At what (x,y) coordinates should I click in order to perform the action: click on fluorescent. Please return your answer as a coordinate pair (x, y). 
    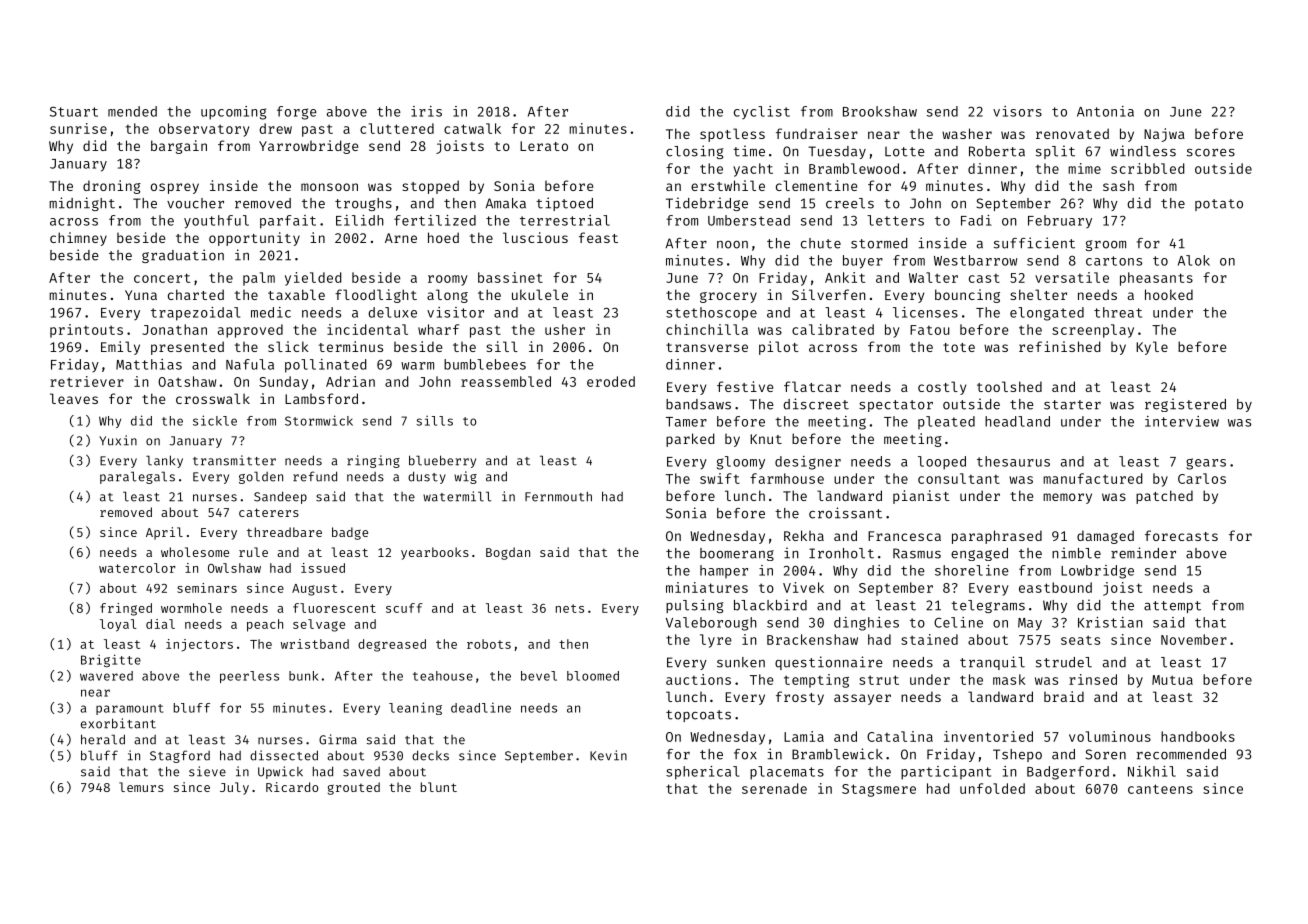
    Looking at the image, I should click on (334, 608).
